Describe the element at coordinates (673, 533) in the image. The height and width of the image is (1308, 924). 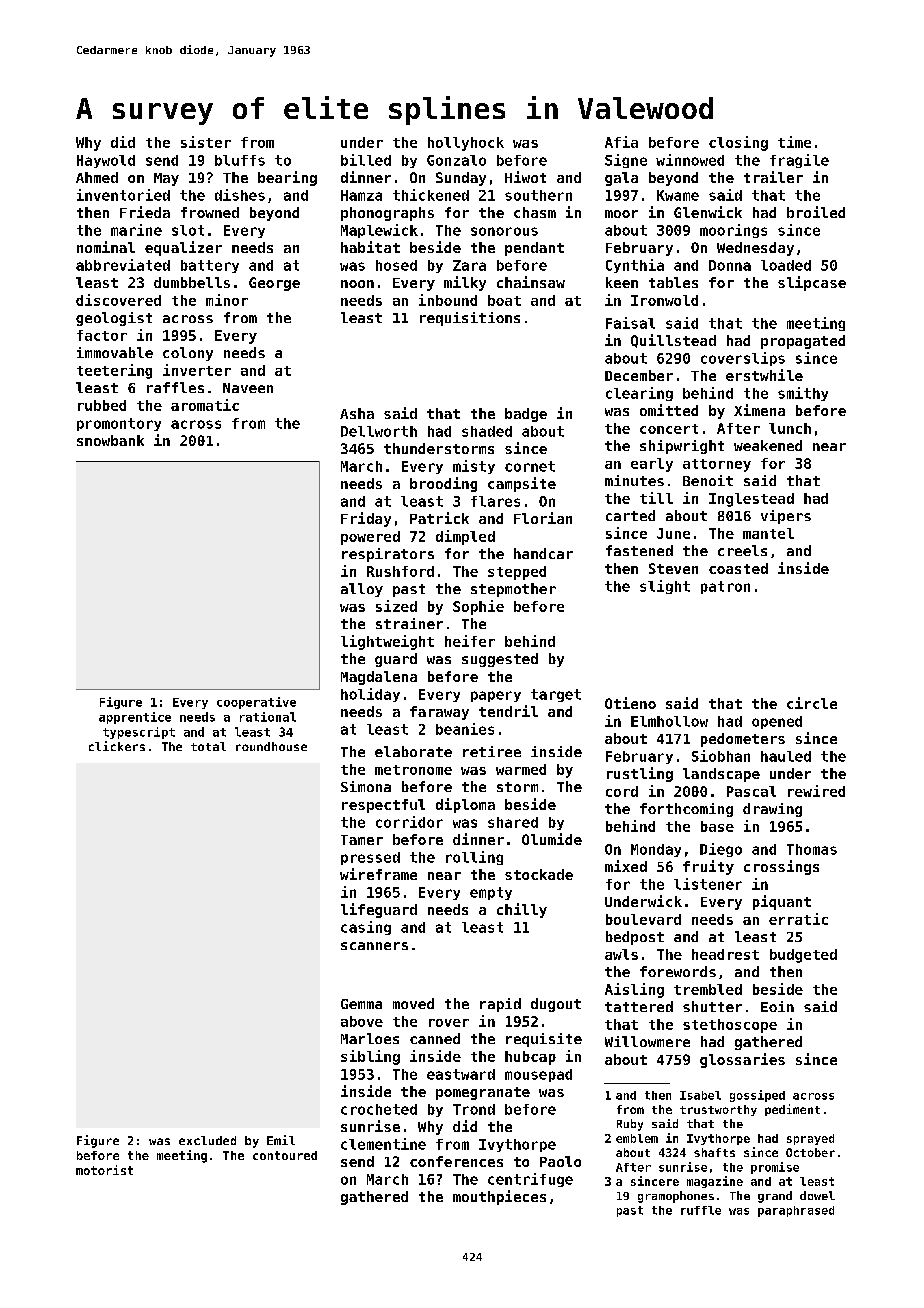
I see `June` at that location.
